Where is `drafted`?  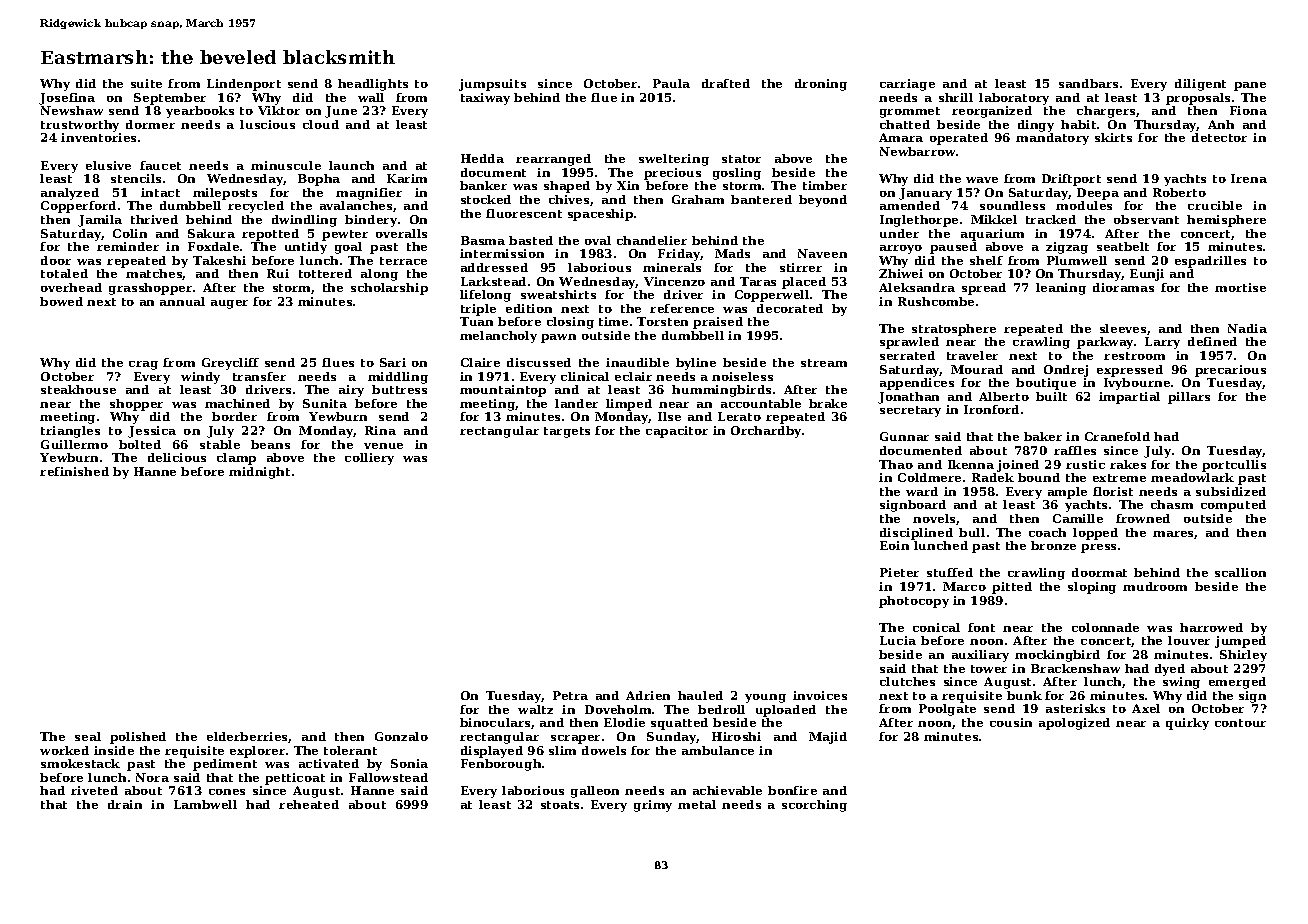 drafted is located at coordinates (726, 83).
